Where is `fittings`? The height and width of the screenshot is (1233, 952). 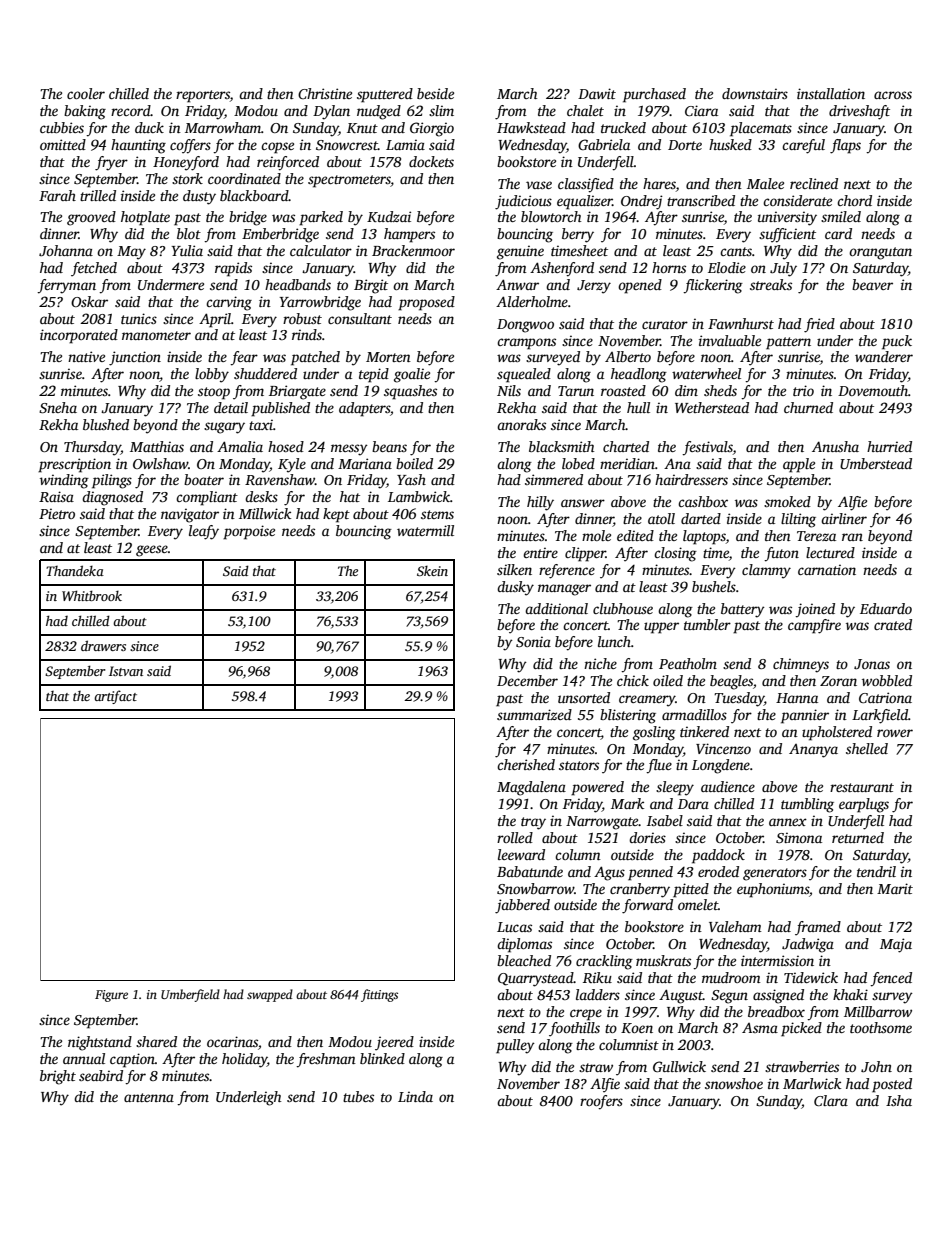
fittings is located at coordinates (379, 995).
